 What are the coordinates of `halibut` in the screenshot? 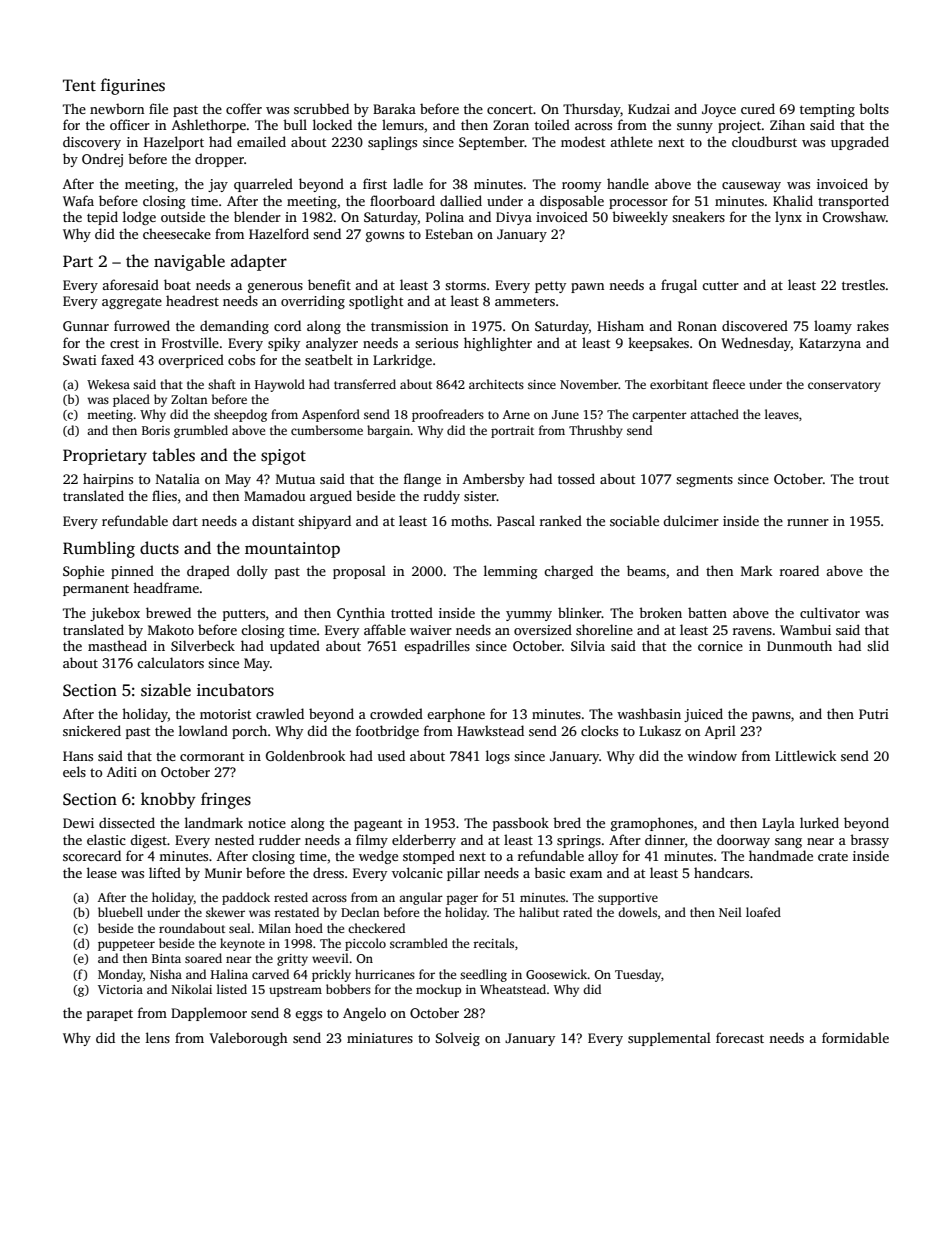 It's located at (539, 912).
